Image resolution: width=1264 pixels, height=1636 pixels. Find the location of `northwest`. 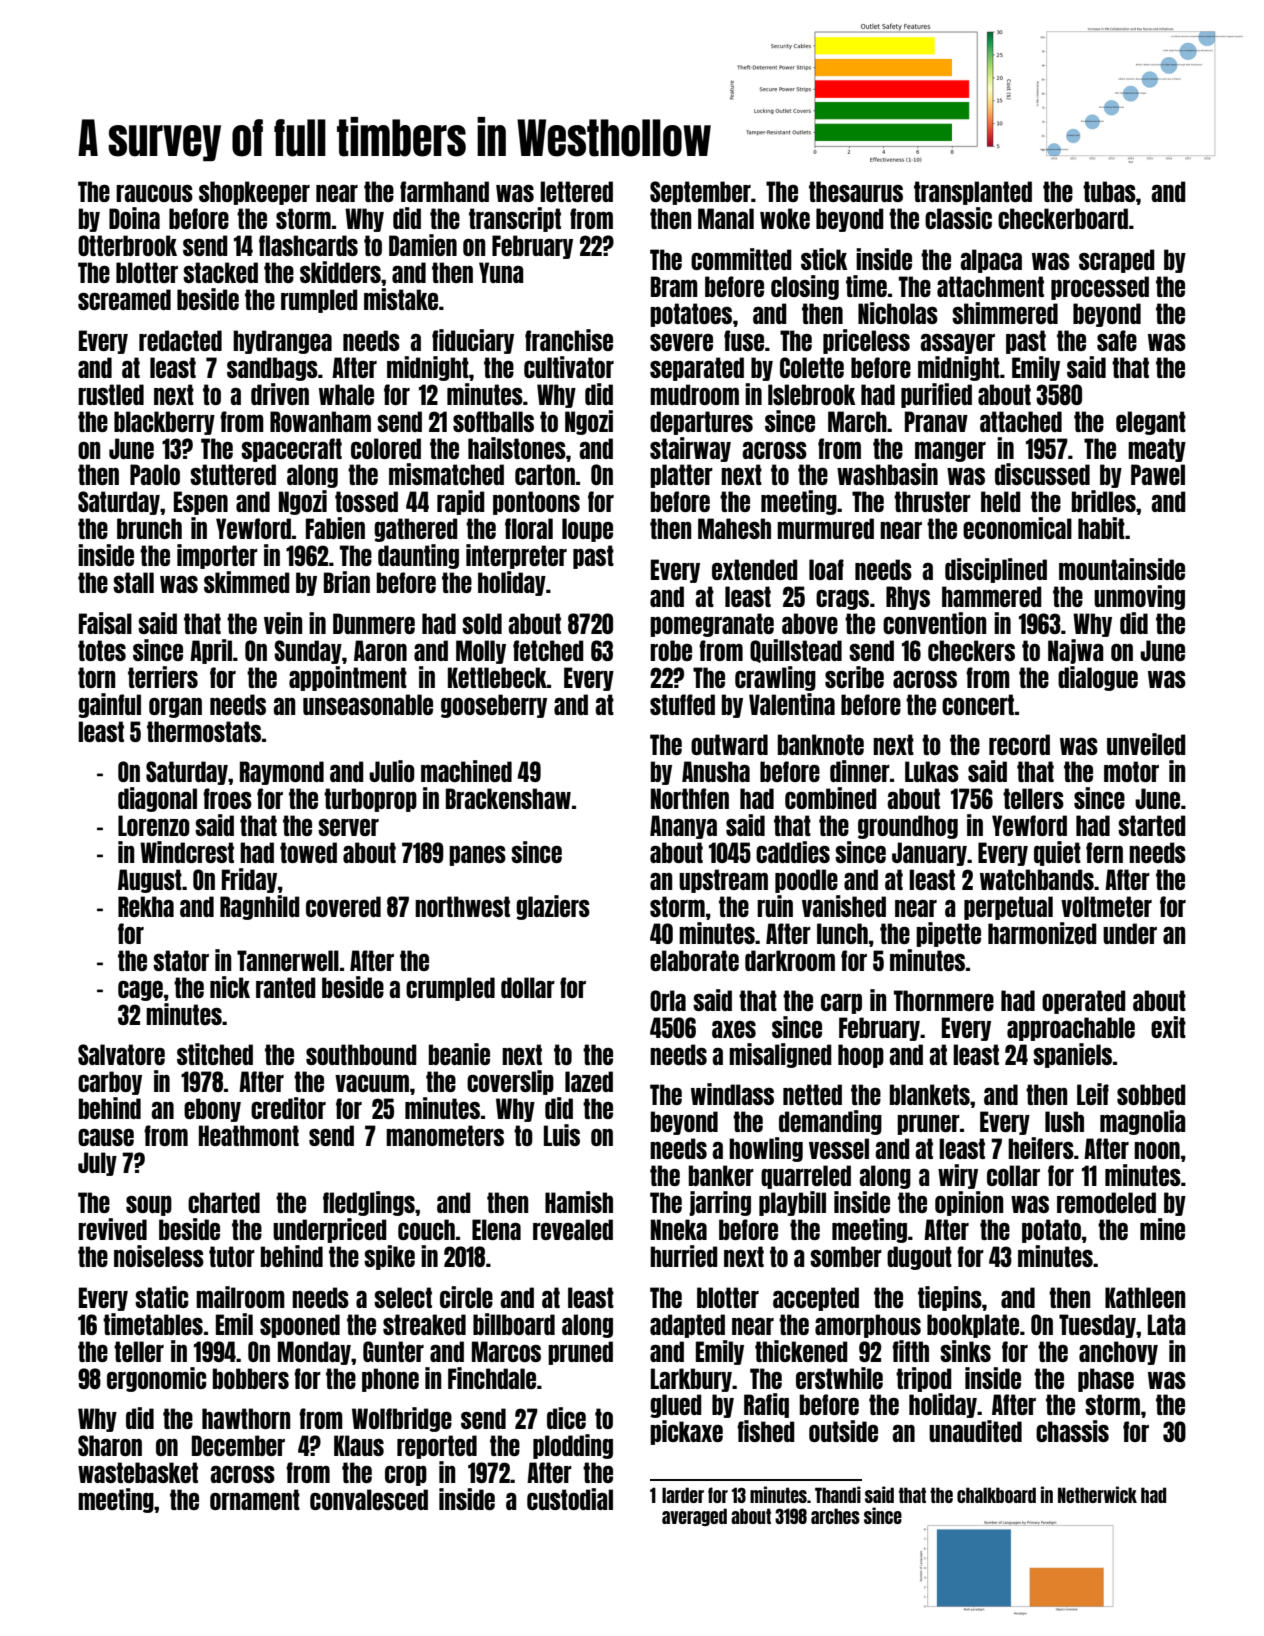

northwest is located at coordinates (462, 906).
